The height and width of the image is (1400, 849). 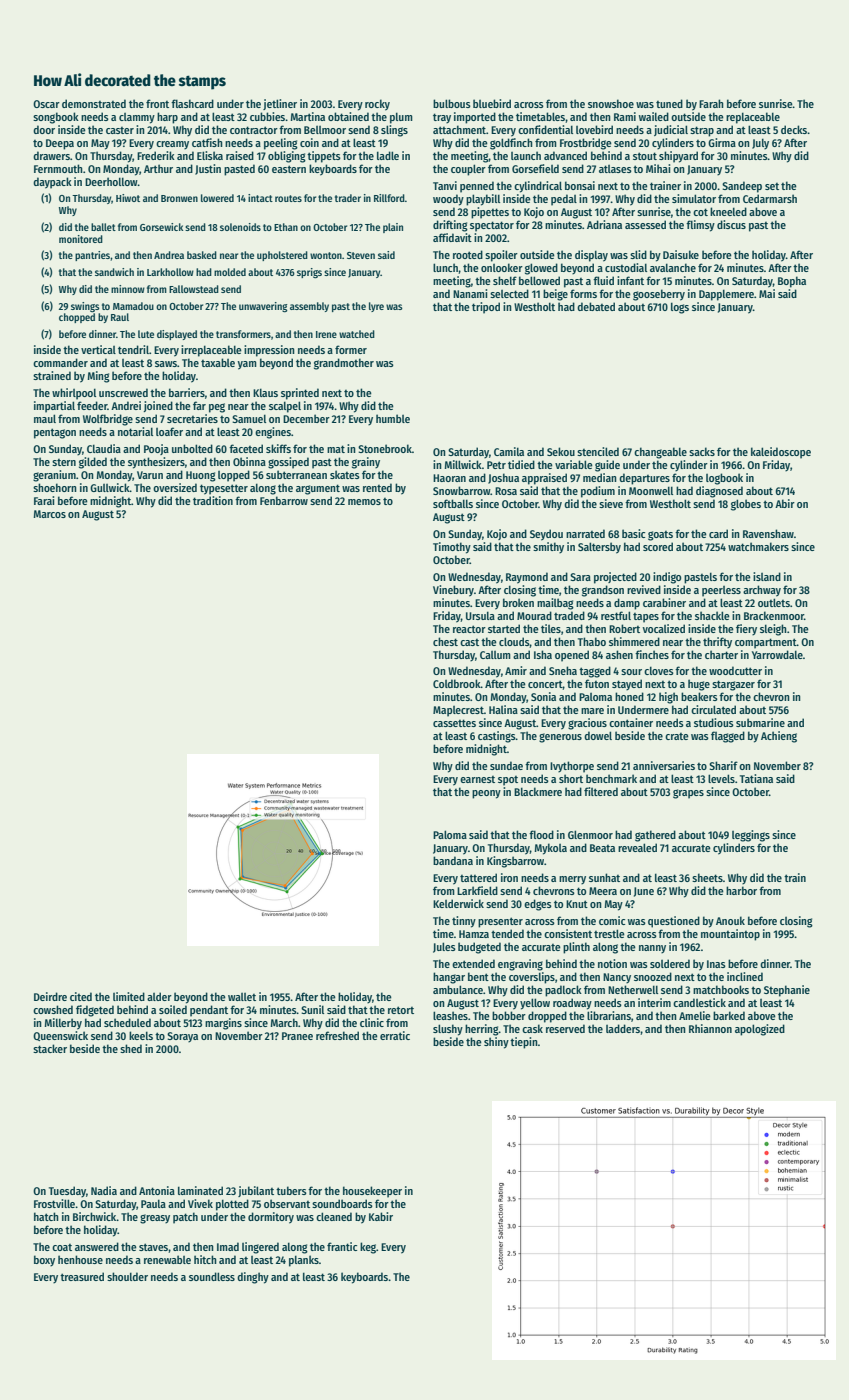 What do you see at coordinates (44, 500) in the image?
I see `Farai` at bounding box center [44, 500].
